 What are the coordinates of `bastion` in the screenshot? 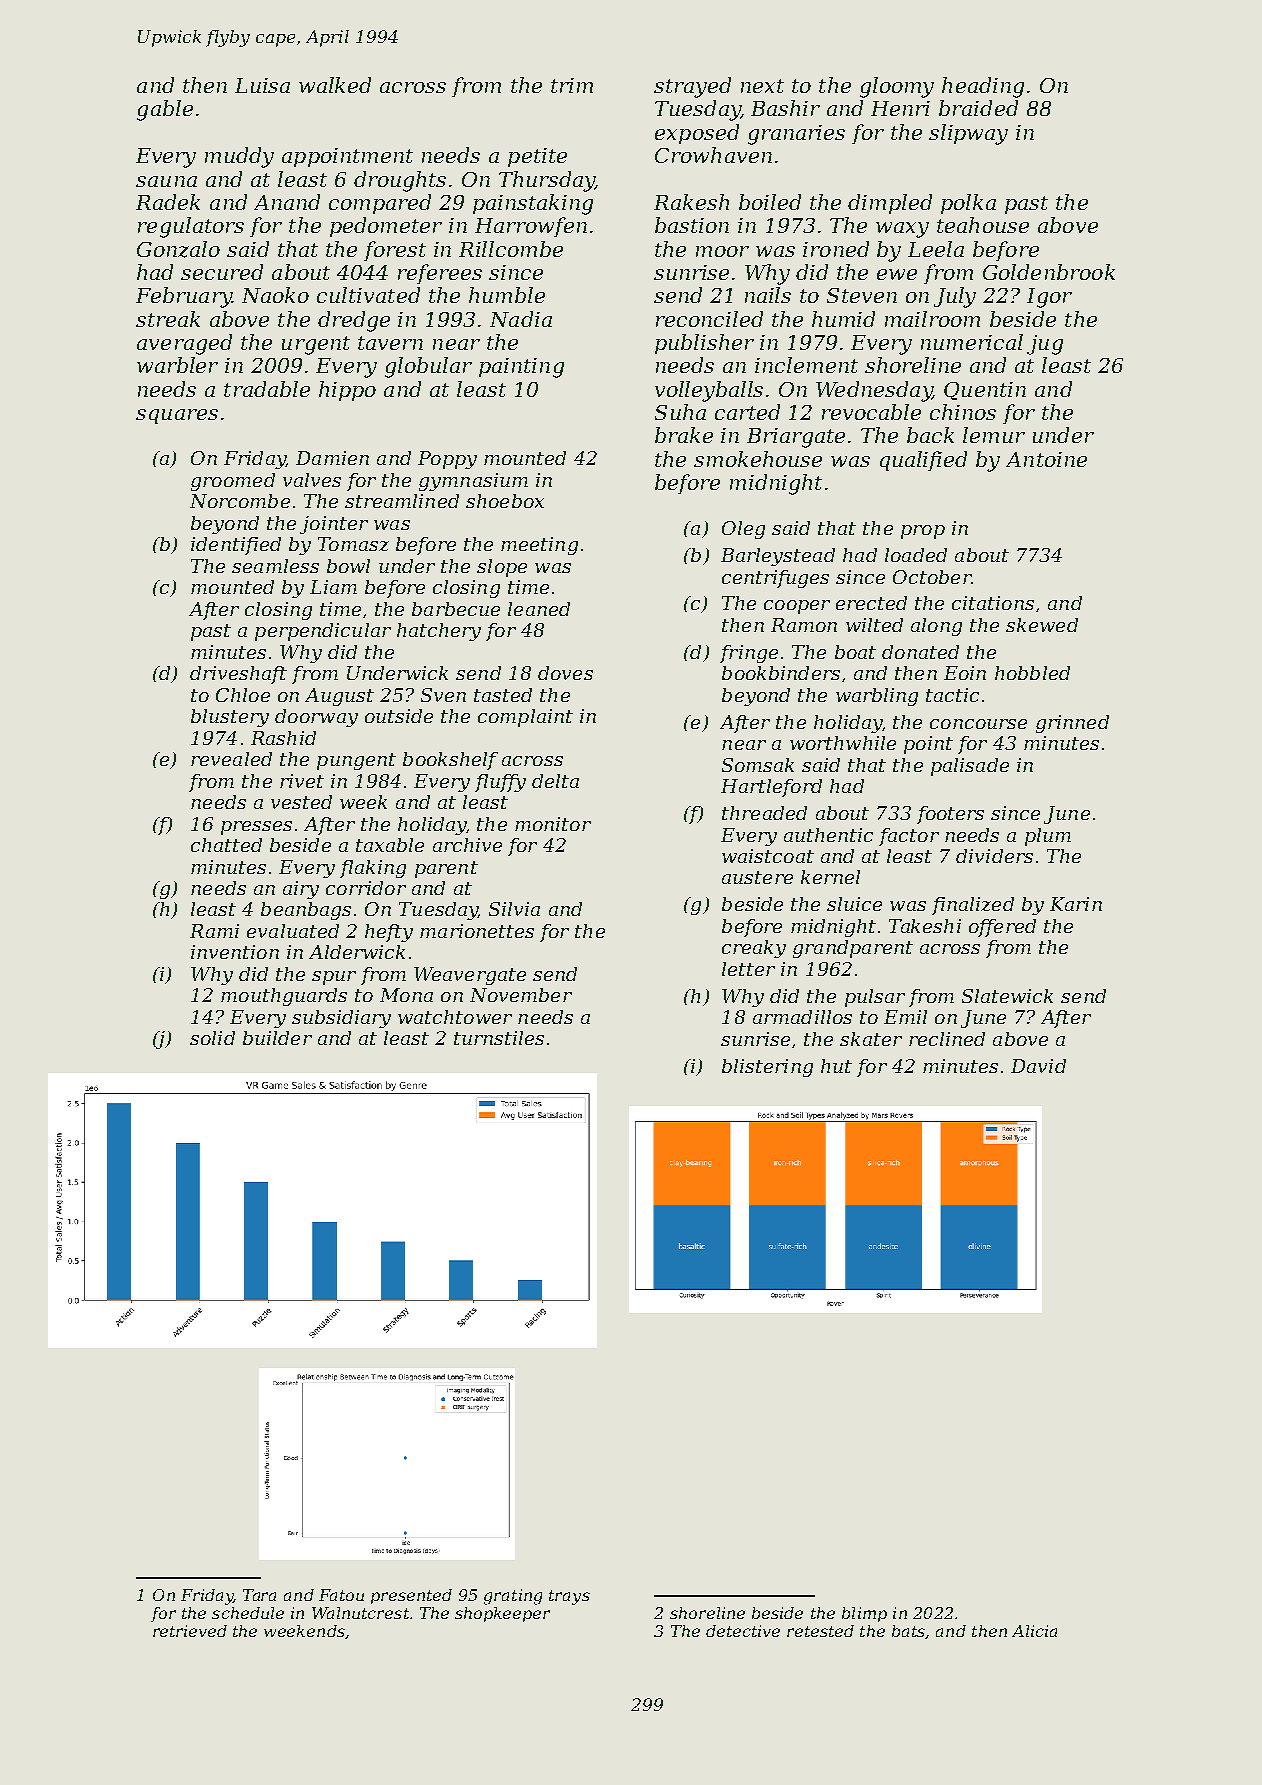 It's located at (692, 225).
